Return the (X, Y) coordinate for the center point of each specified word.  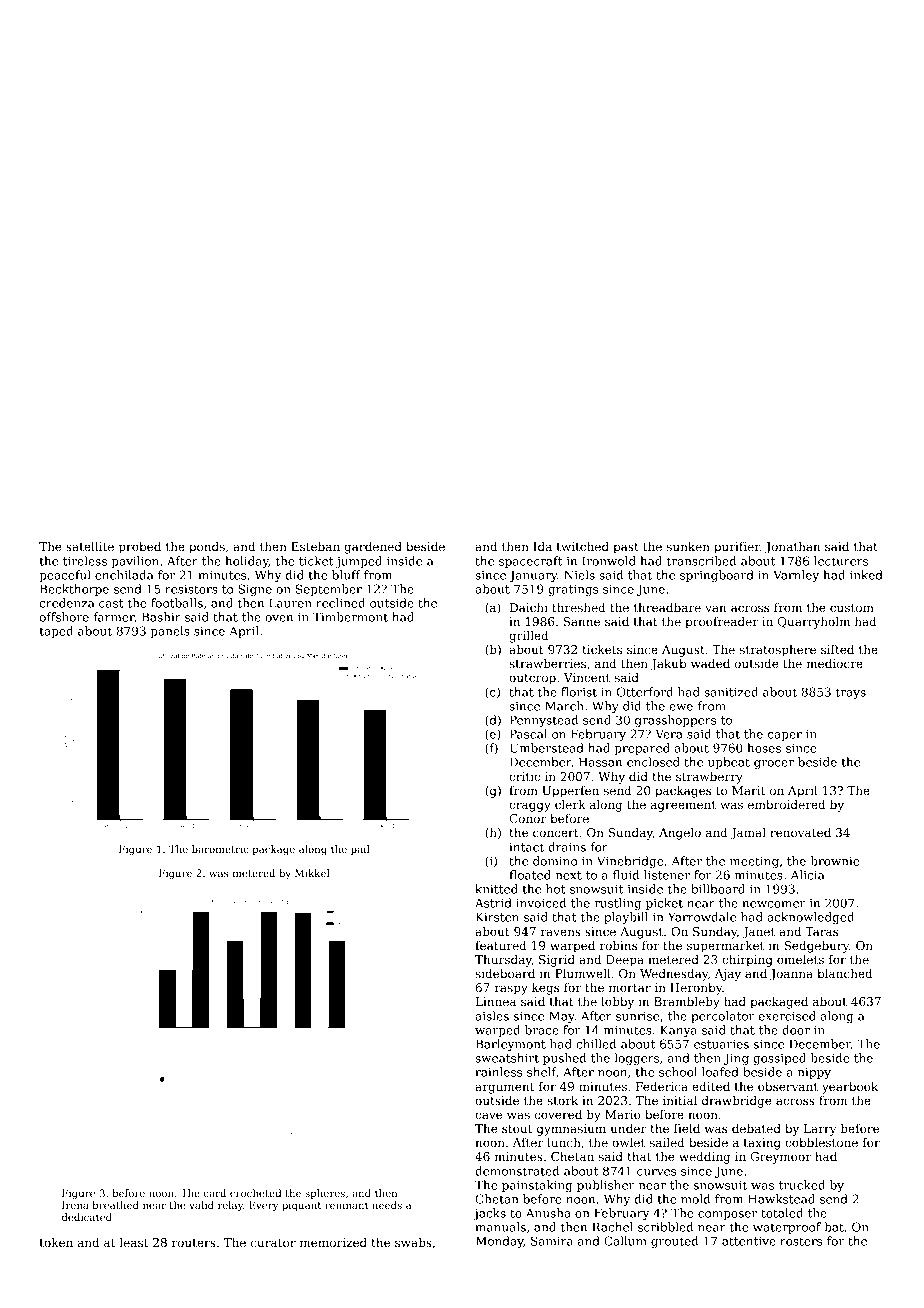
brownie (835, 861)
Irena (75, 1205)
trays (851, 693)
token (56, 1242)
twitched (583, 546)
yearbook (850, 1088)
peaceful (65, 576)
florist (579, 692)
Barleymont (511, 1045)
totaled (782, 1213)
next (569, 875)
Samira (552, 1241)
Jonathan (792, 548)
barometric (220, 849)
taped (56, 632)
